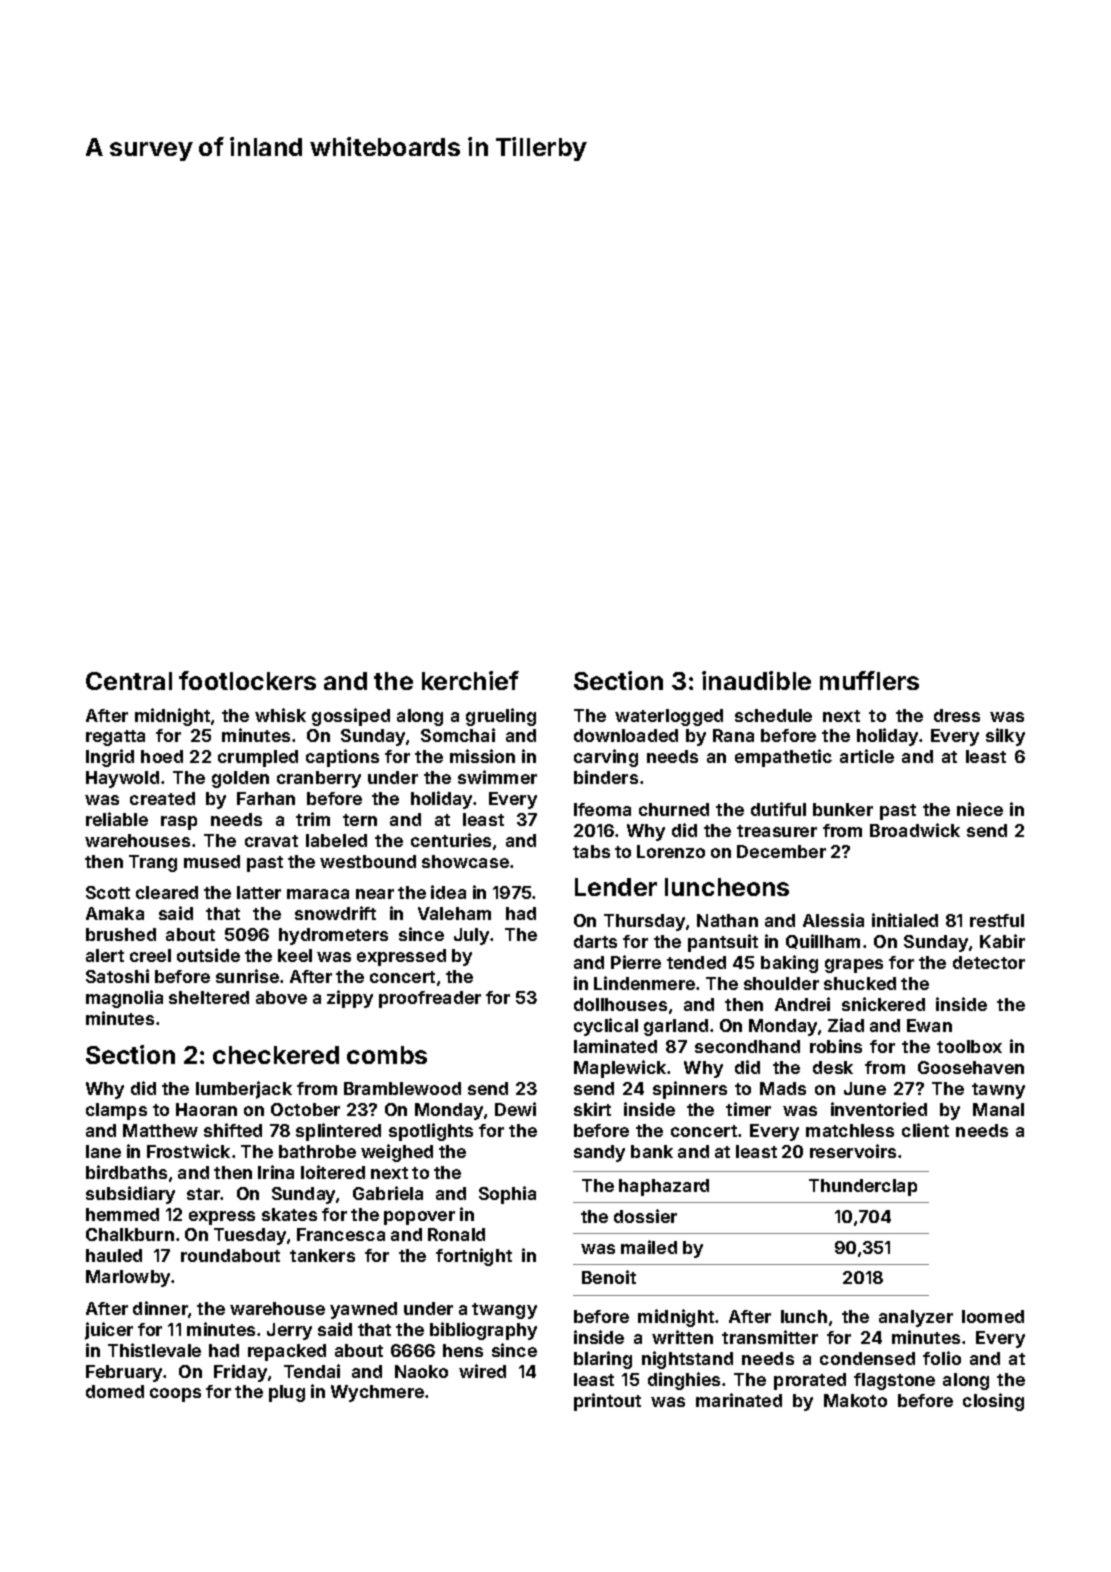  Describe the element at coordinates (980, 809) in the document. I see `niece` at that location.
